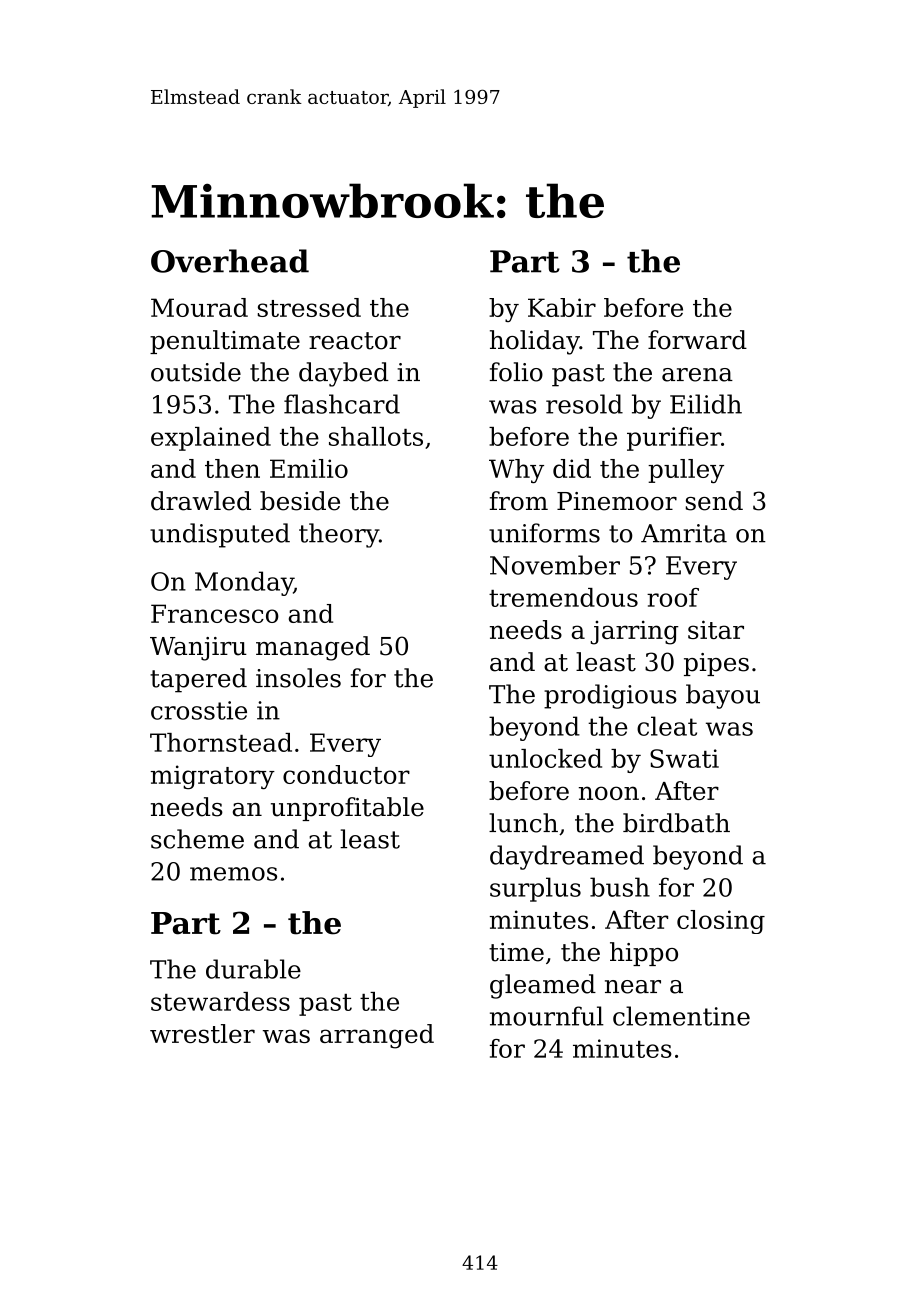 The height and width of the screenshot is (1311, 924). Describe the element at coordinates (563, 597) in the screenshot. I see `tremendous` at that location.
